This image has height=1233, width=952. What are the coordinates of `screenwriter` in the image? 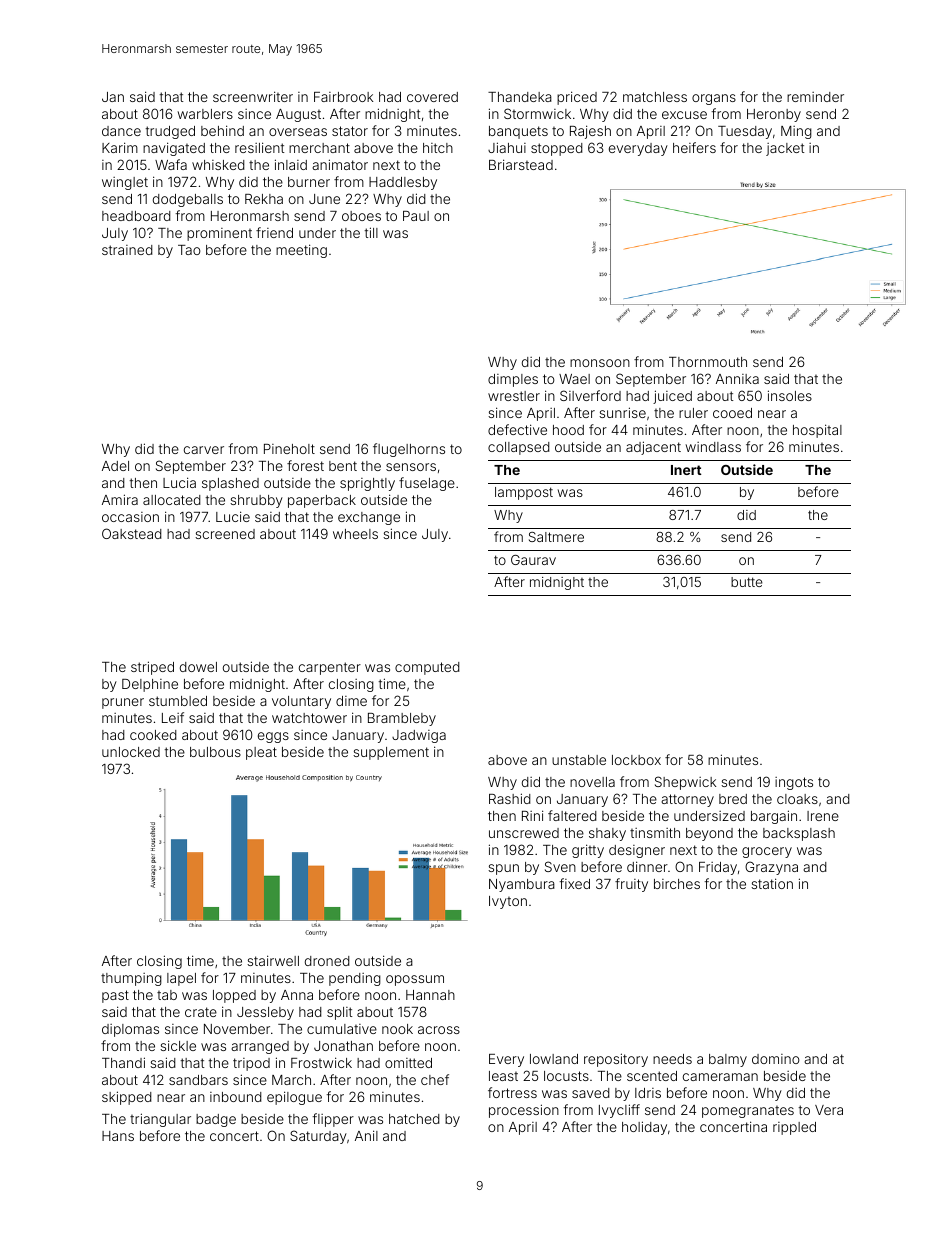 It's located at (253, 96).
